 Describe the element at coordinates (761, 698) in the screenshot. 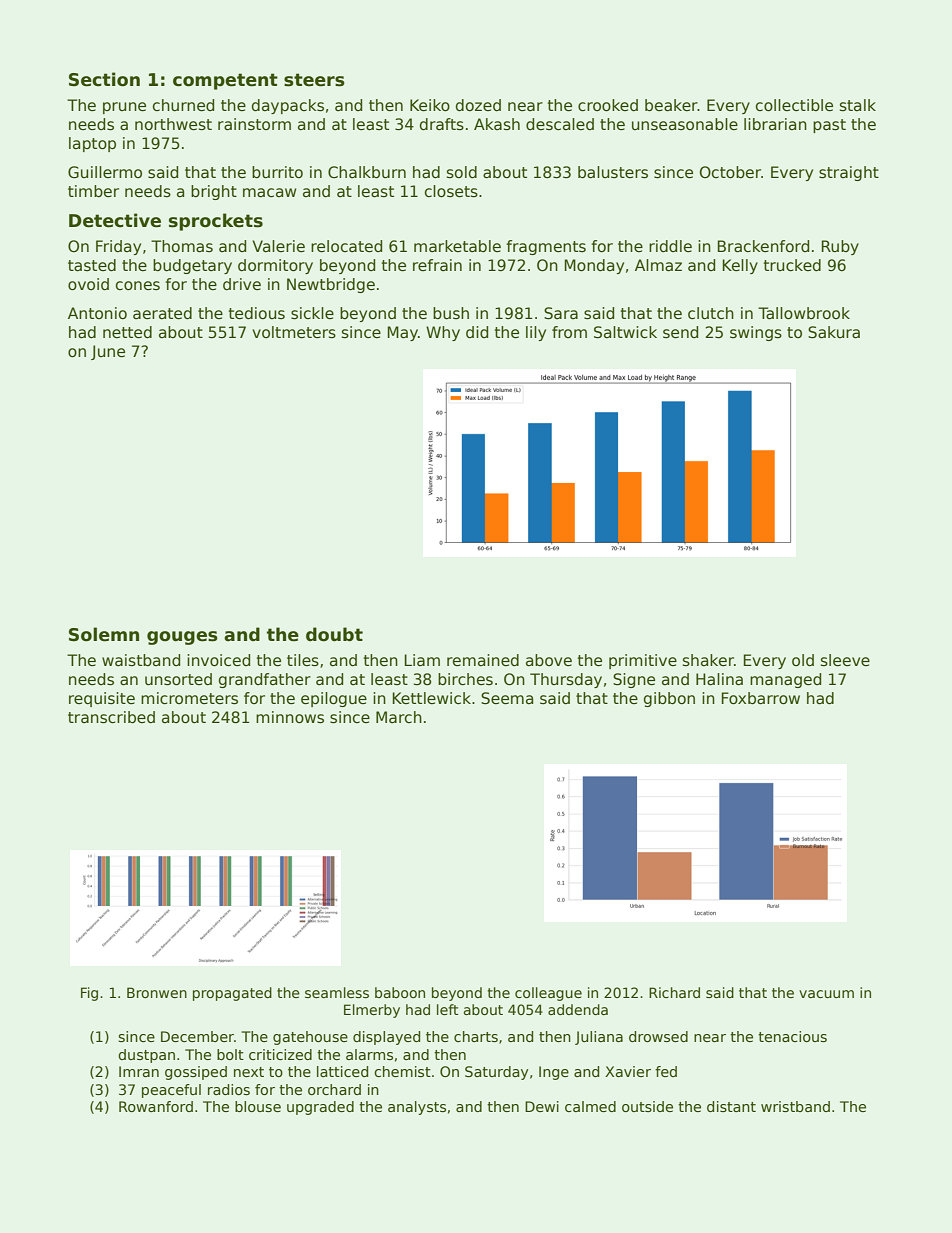

I see `Foxbarrow` at that location.
